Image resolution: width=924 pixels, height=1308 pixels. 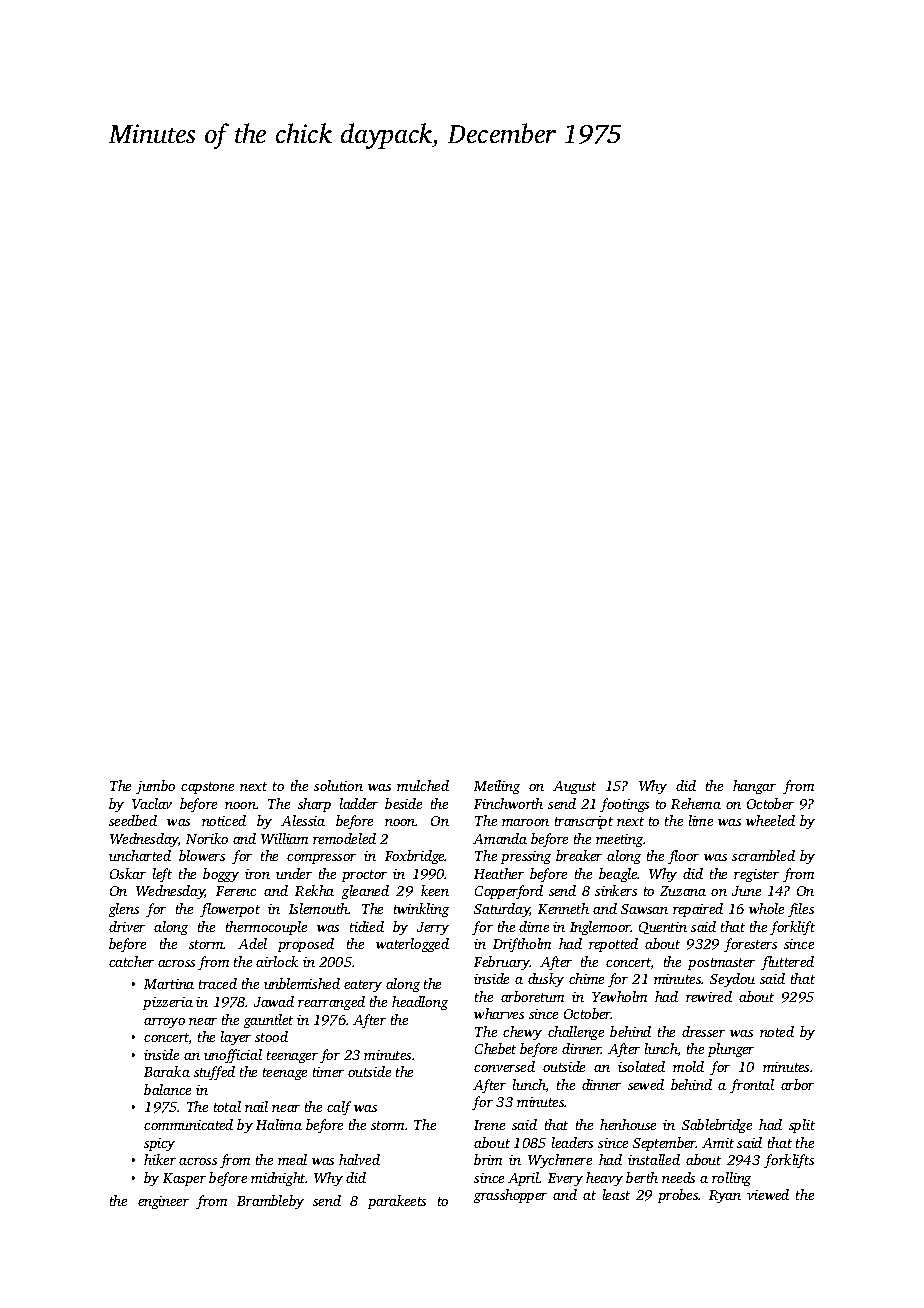 I want to click on thermocouple, so click(x=266, y=928).
